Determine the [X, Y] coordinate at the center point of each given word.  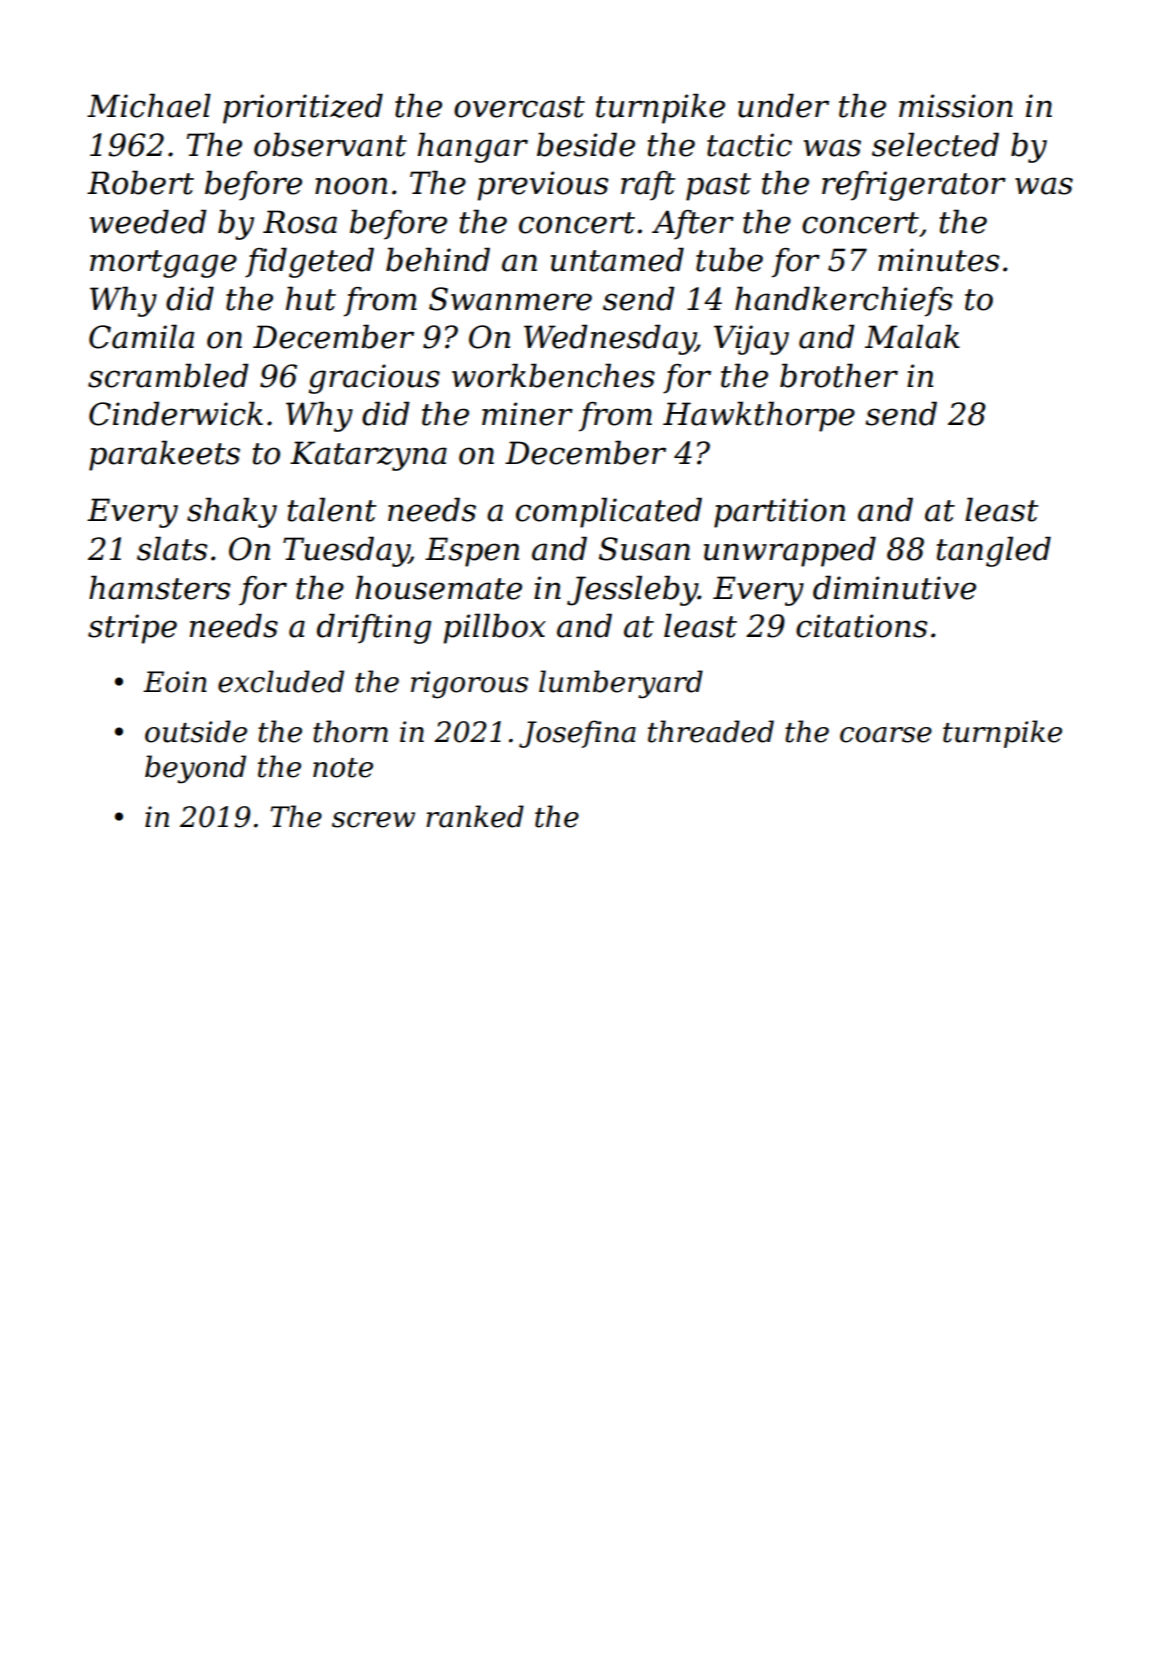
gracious [374, 379]
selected [935, 144]
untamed [617, 259]
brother [839, 375]
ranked [475, 816]
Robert [140, 182]
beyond [195, 769]
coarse [886, 735]
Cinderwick [176, 413]
